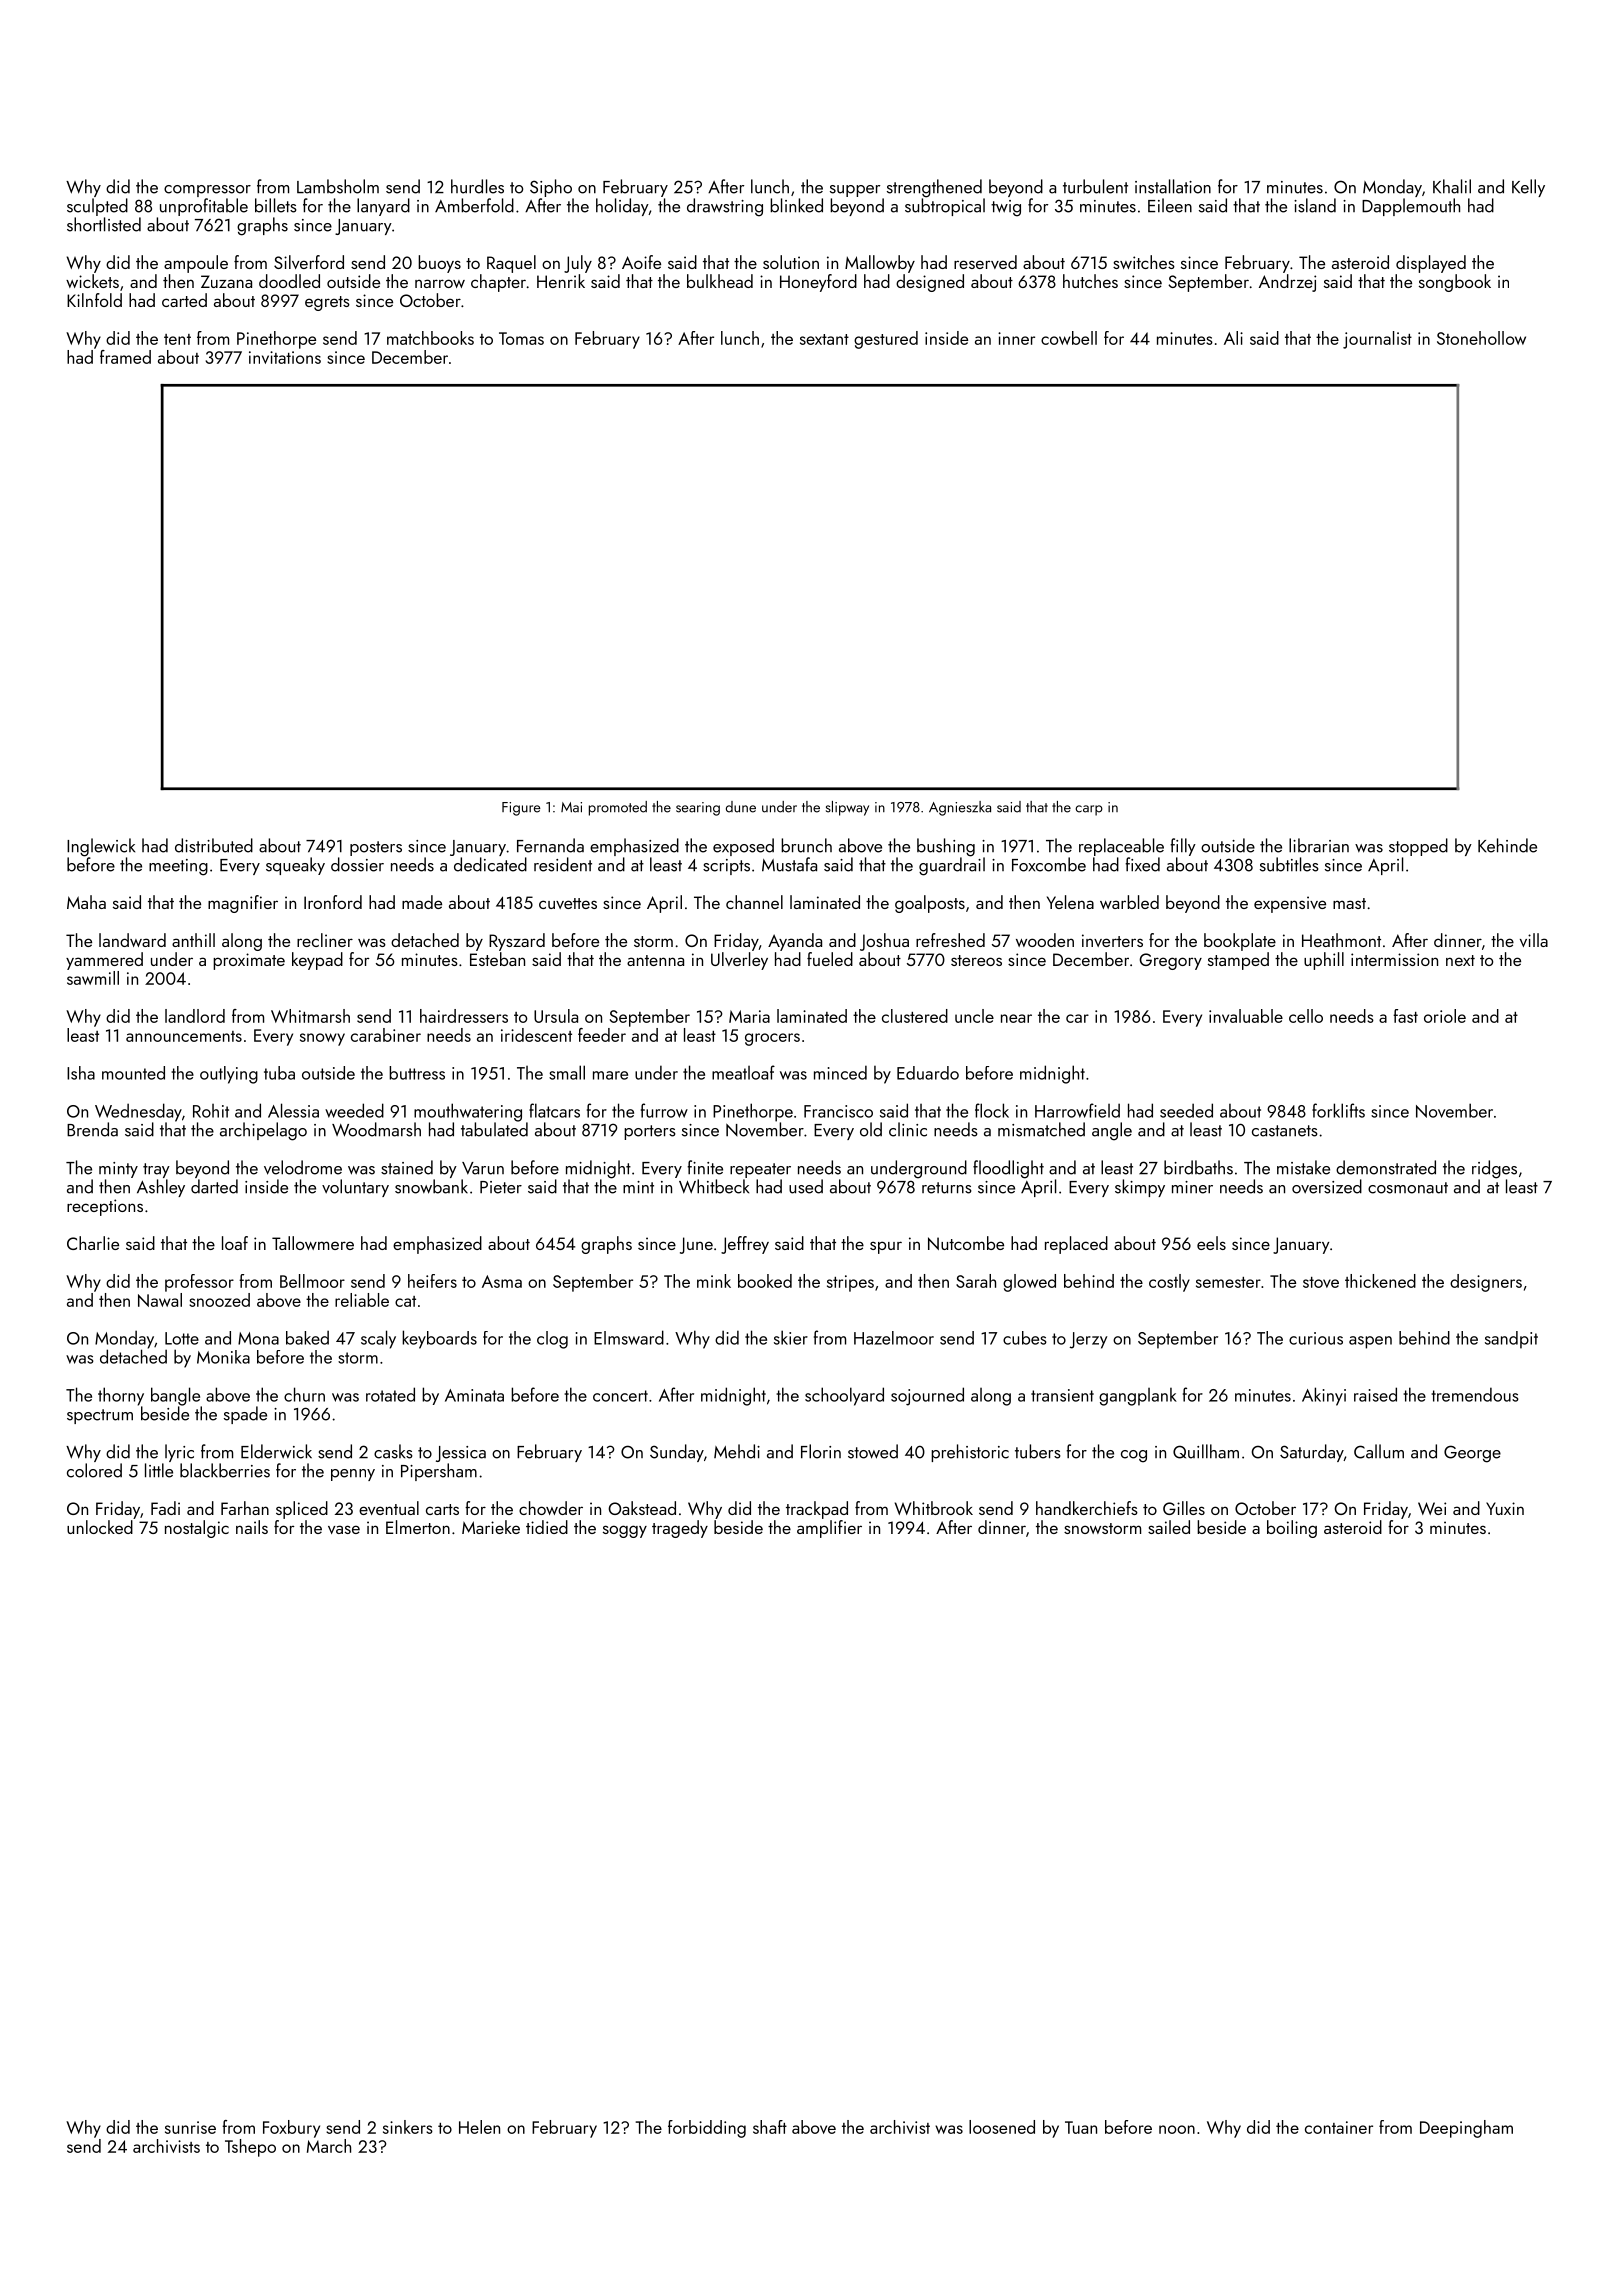 The width and height of the screenshot is (1620, 2292). What do you see at coordinates (894, 1338) in the screenshot?
I see `Hazelmoor` at bounding box center [894, 1338].
